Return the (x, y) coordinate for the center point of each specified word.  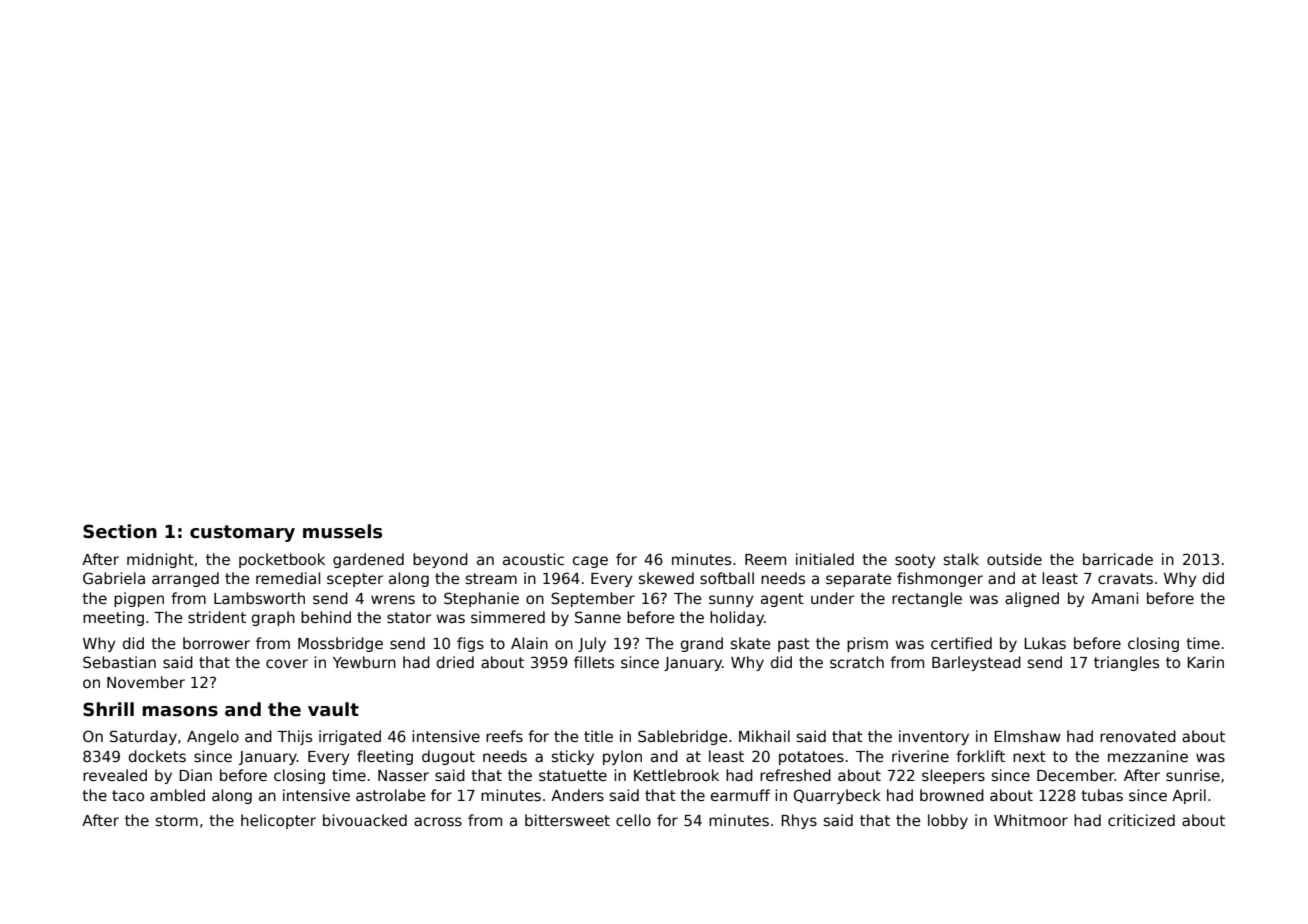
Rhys (799, 821)
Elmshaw (1027, 736)
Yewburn (364, 662)
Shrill (108, 709)
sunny (731, 601)
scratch (857, 662)
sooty (915, 561)
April (1189, 796)
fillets (594, 662)
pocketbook (282, 560)
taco (128, 795)
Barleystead (976, 663)
